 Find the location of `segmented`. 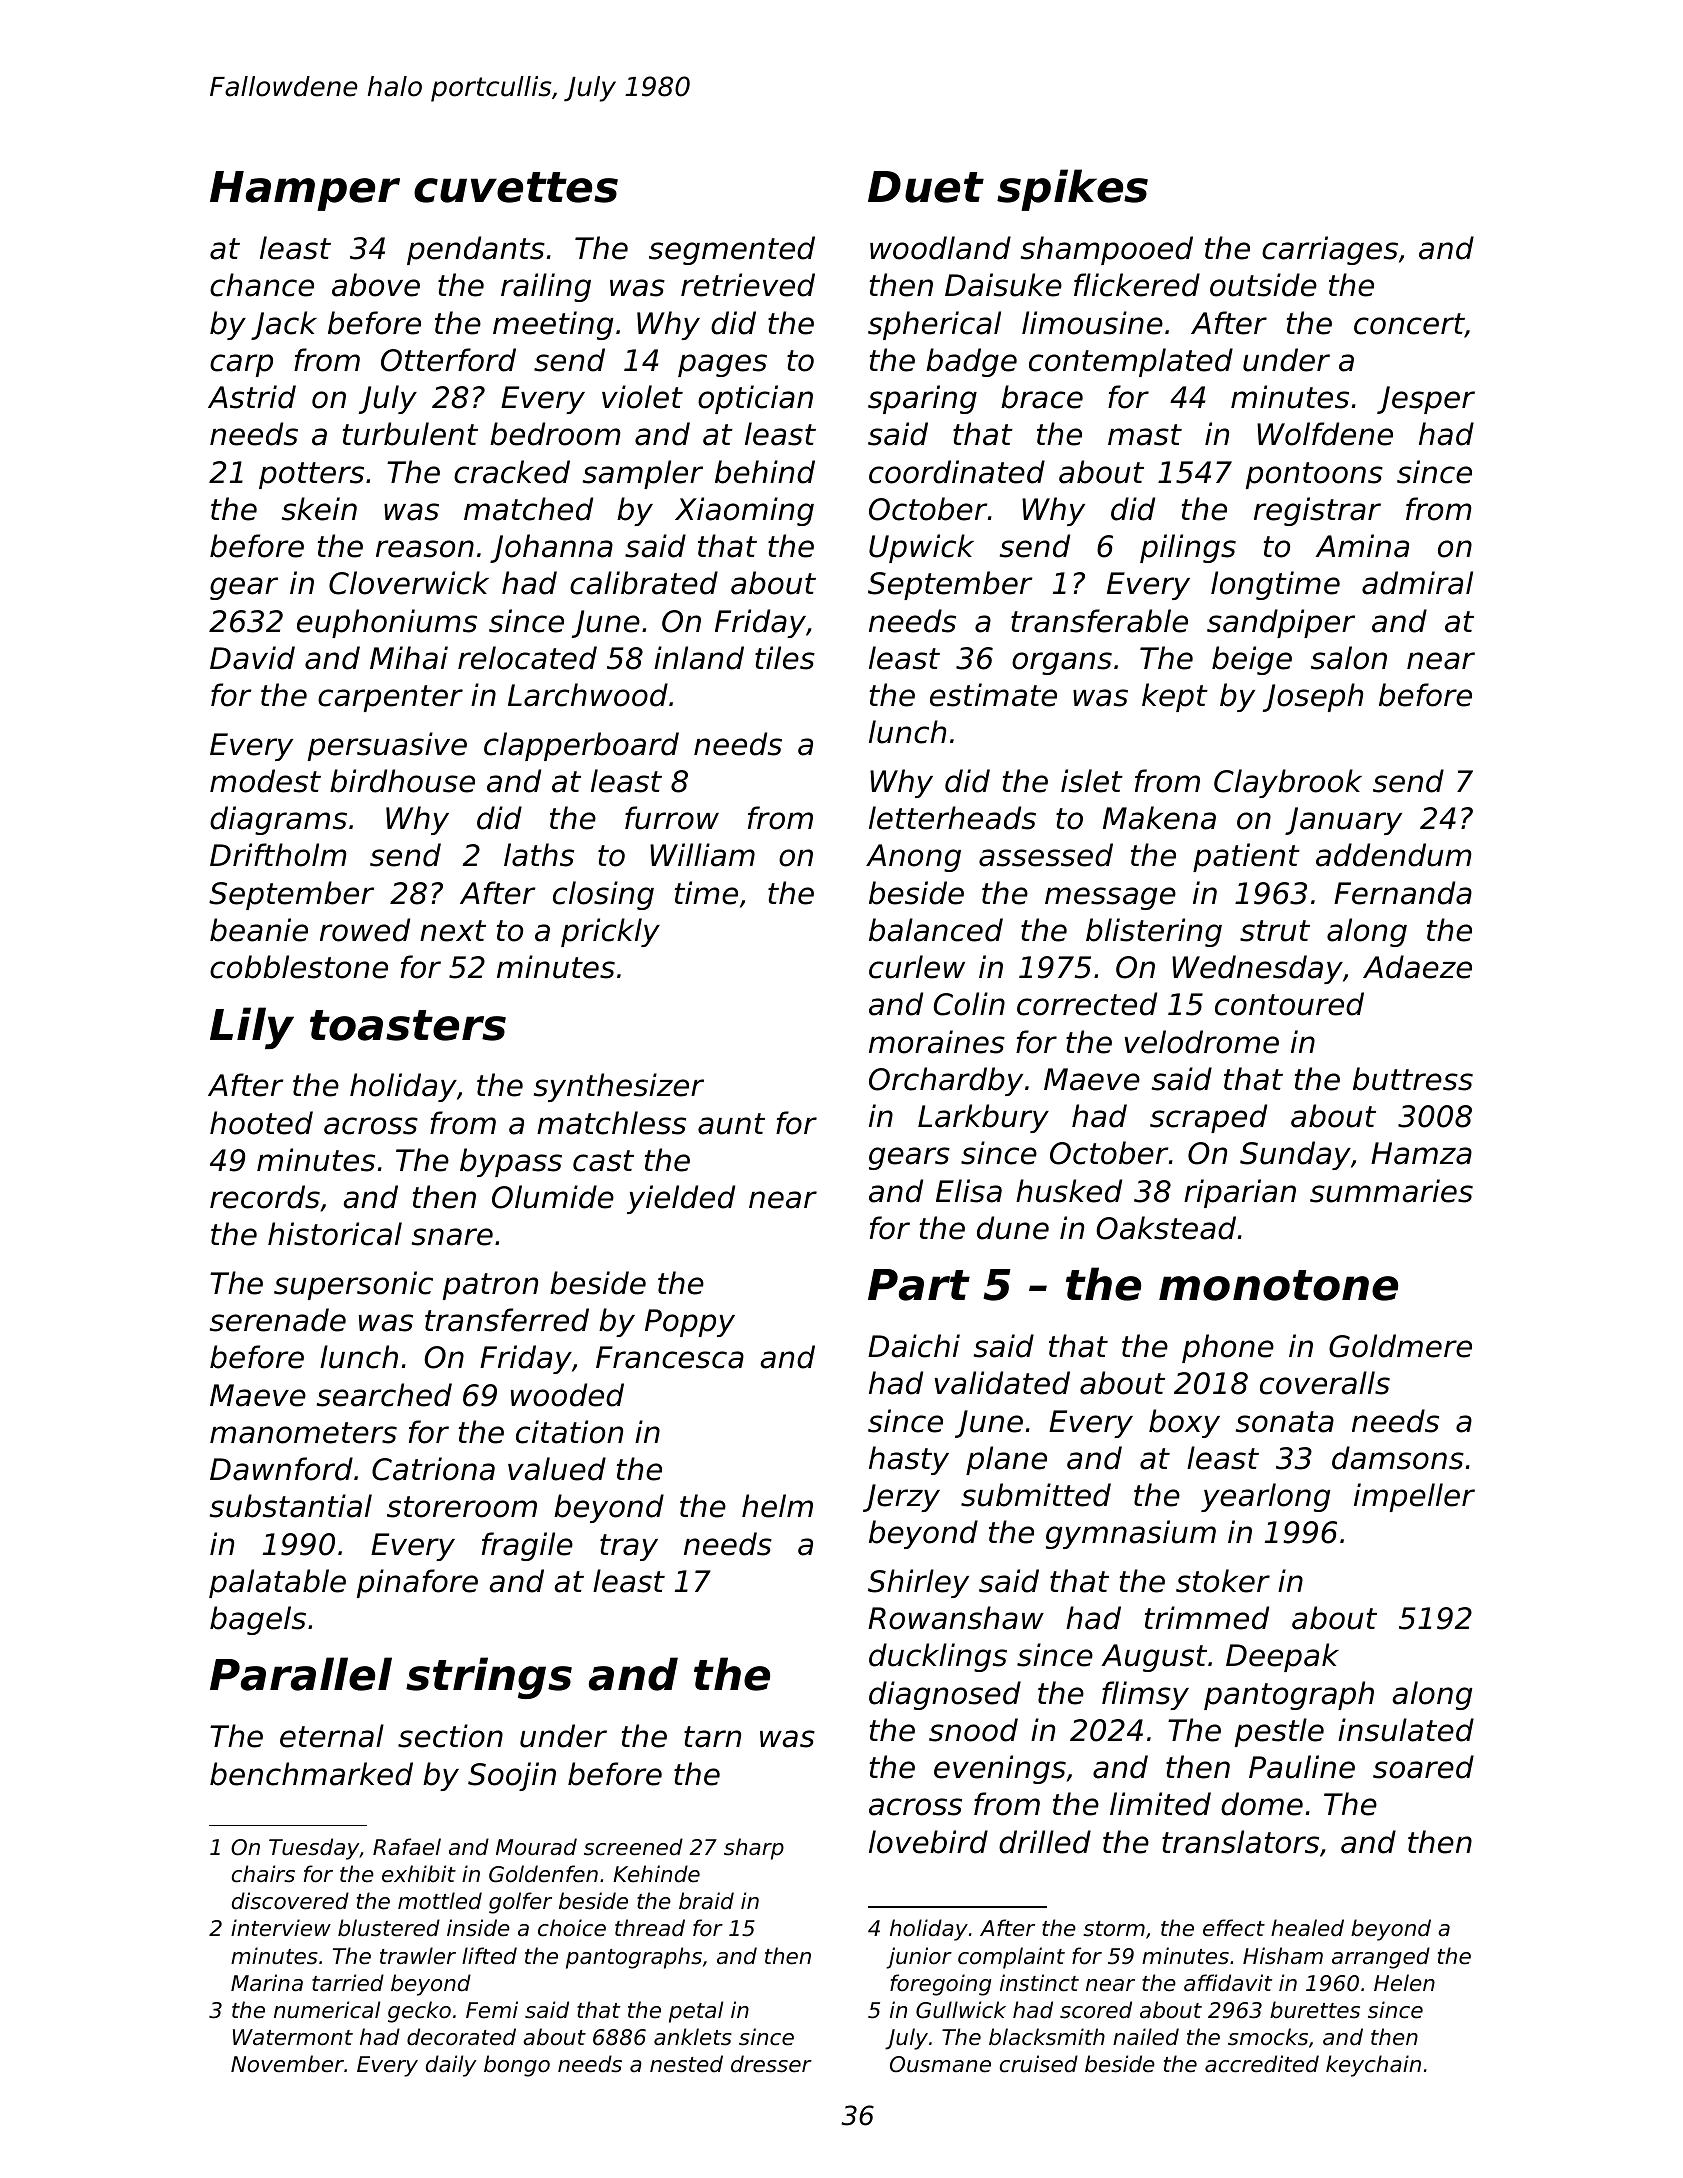

segmented is located at coordinates (732, 250).
